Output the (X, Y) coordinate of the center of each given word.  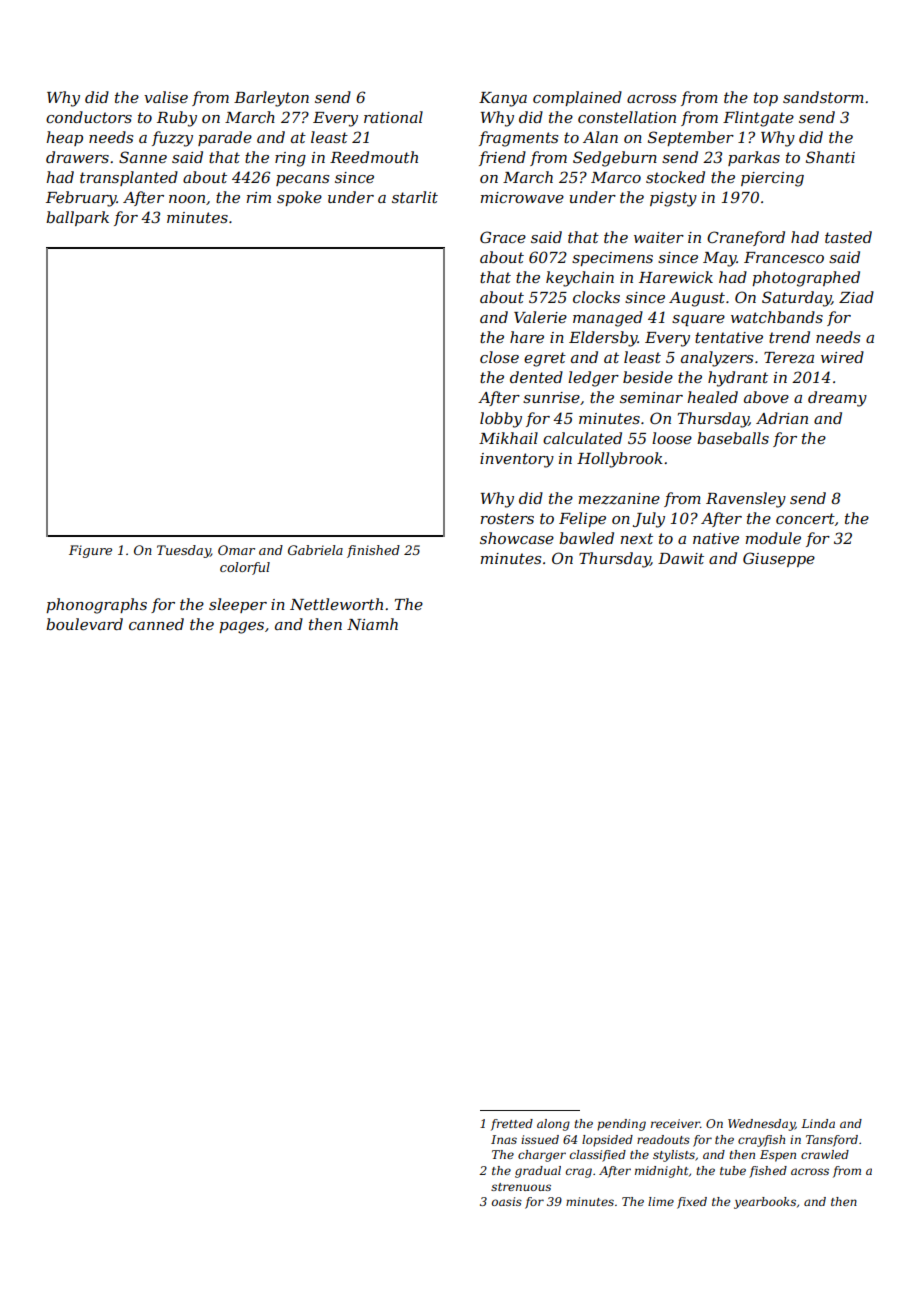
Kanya (503, 99)
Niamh (372, 624)
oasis (507, 1201)
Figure (90, 551)
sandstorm (823, 97)
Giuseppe (779, 559)
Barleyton (271, 99)
